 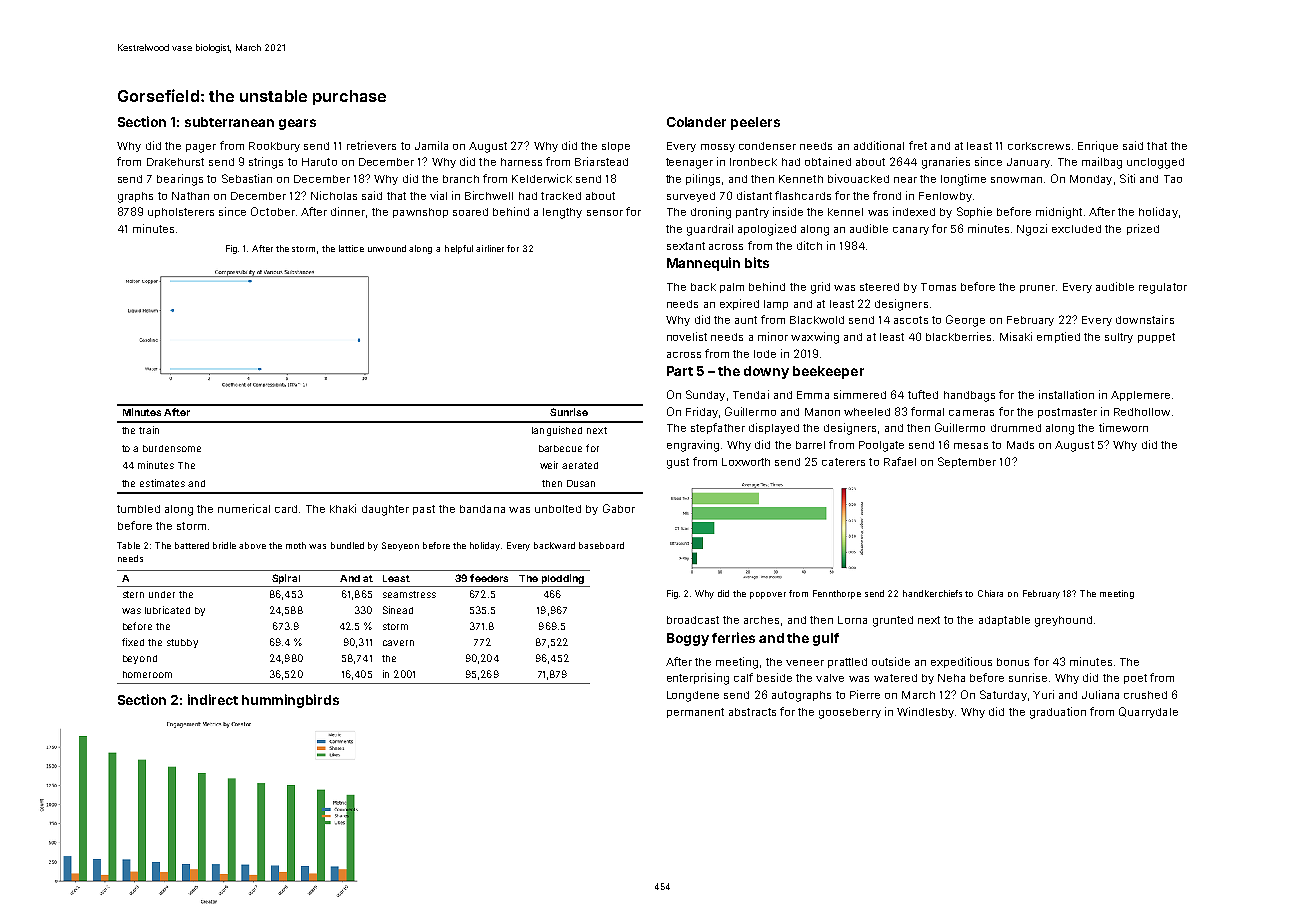 What do you see at coordinates (147, 674) in the screenshot?
I see `homeroom` at bounding box center [147, 674].
